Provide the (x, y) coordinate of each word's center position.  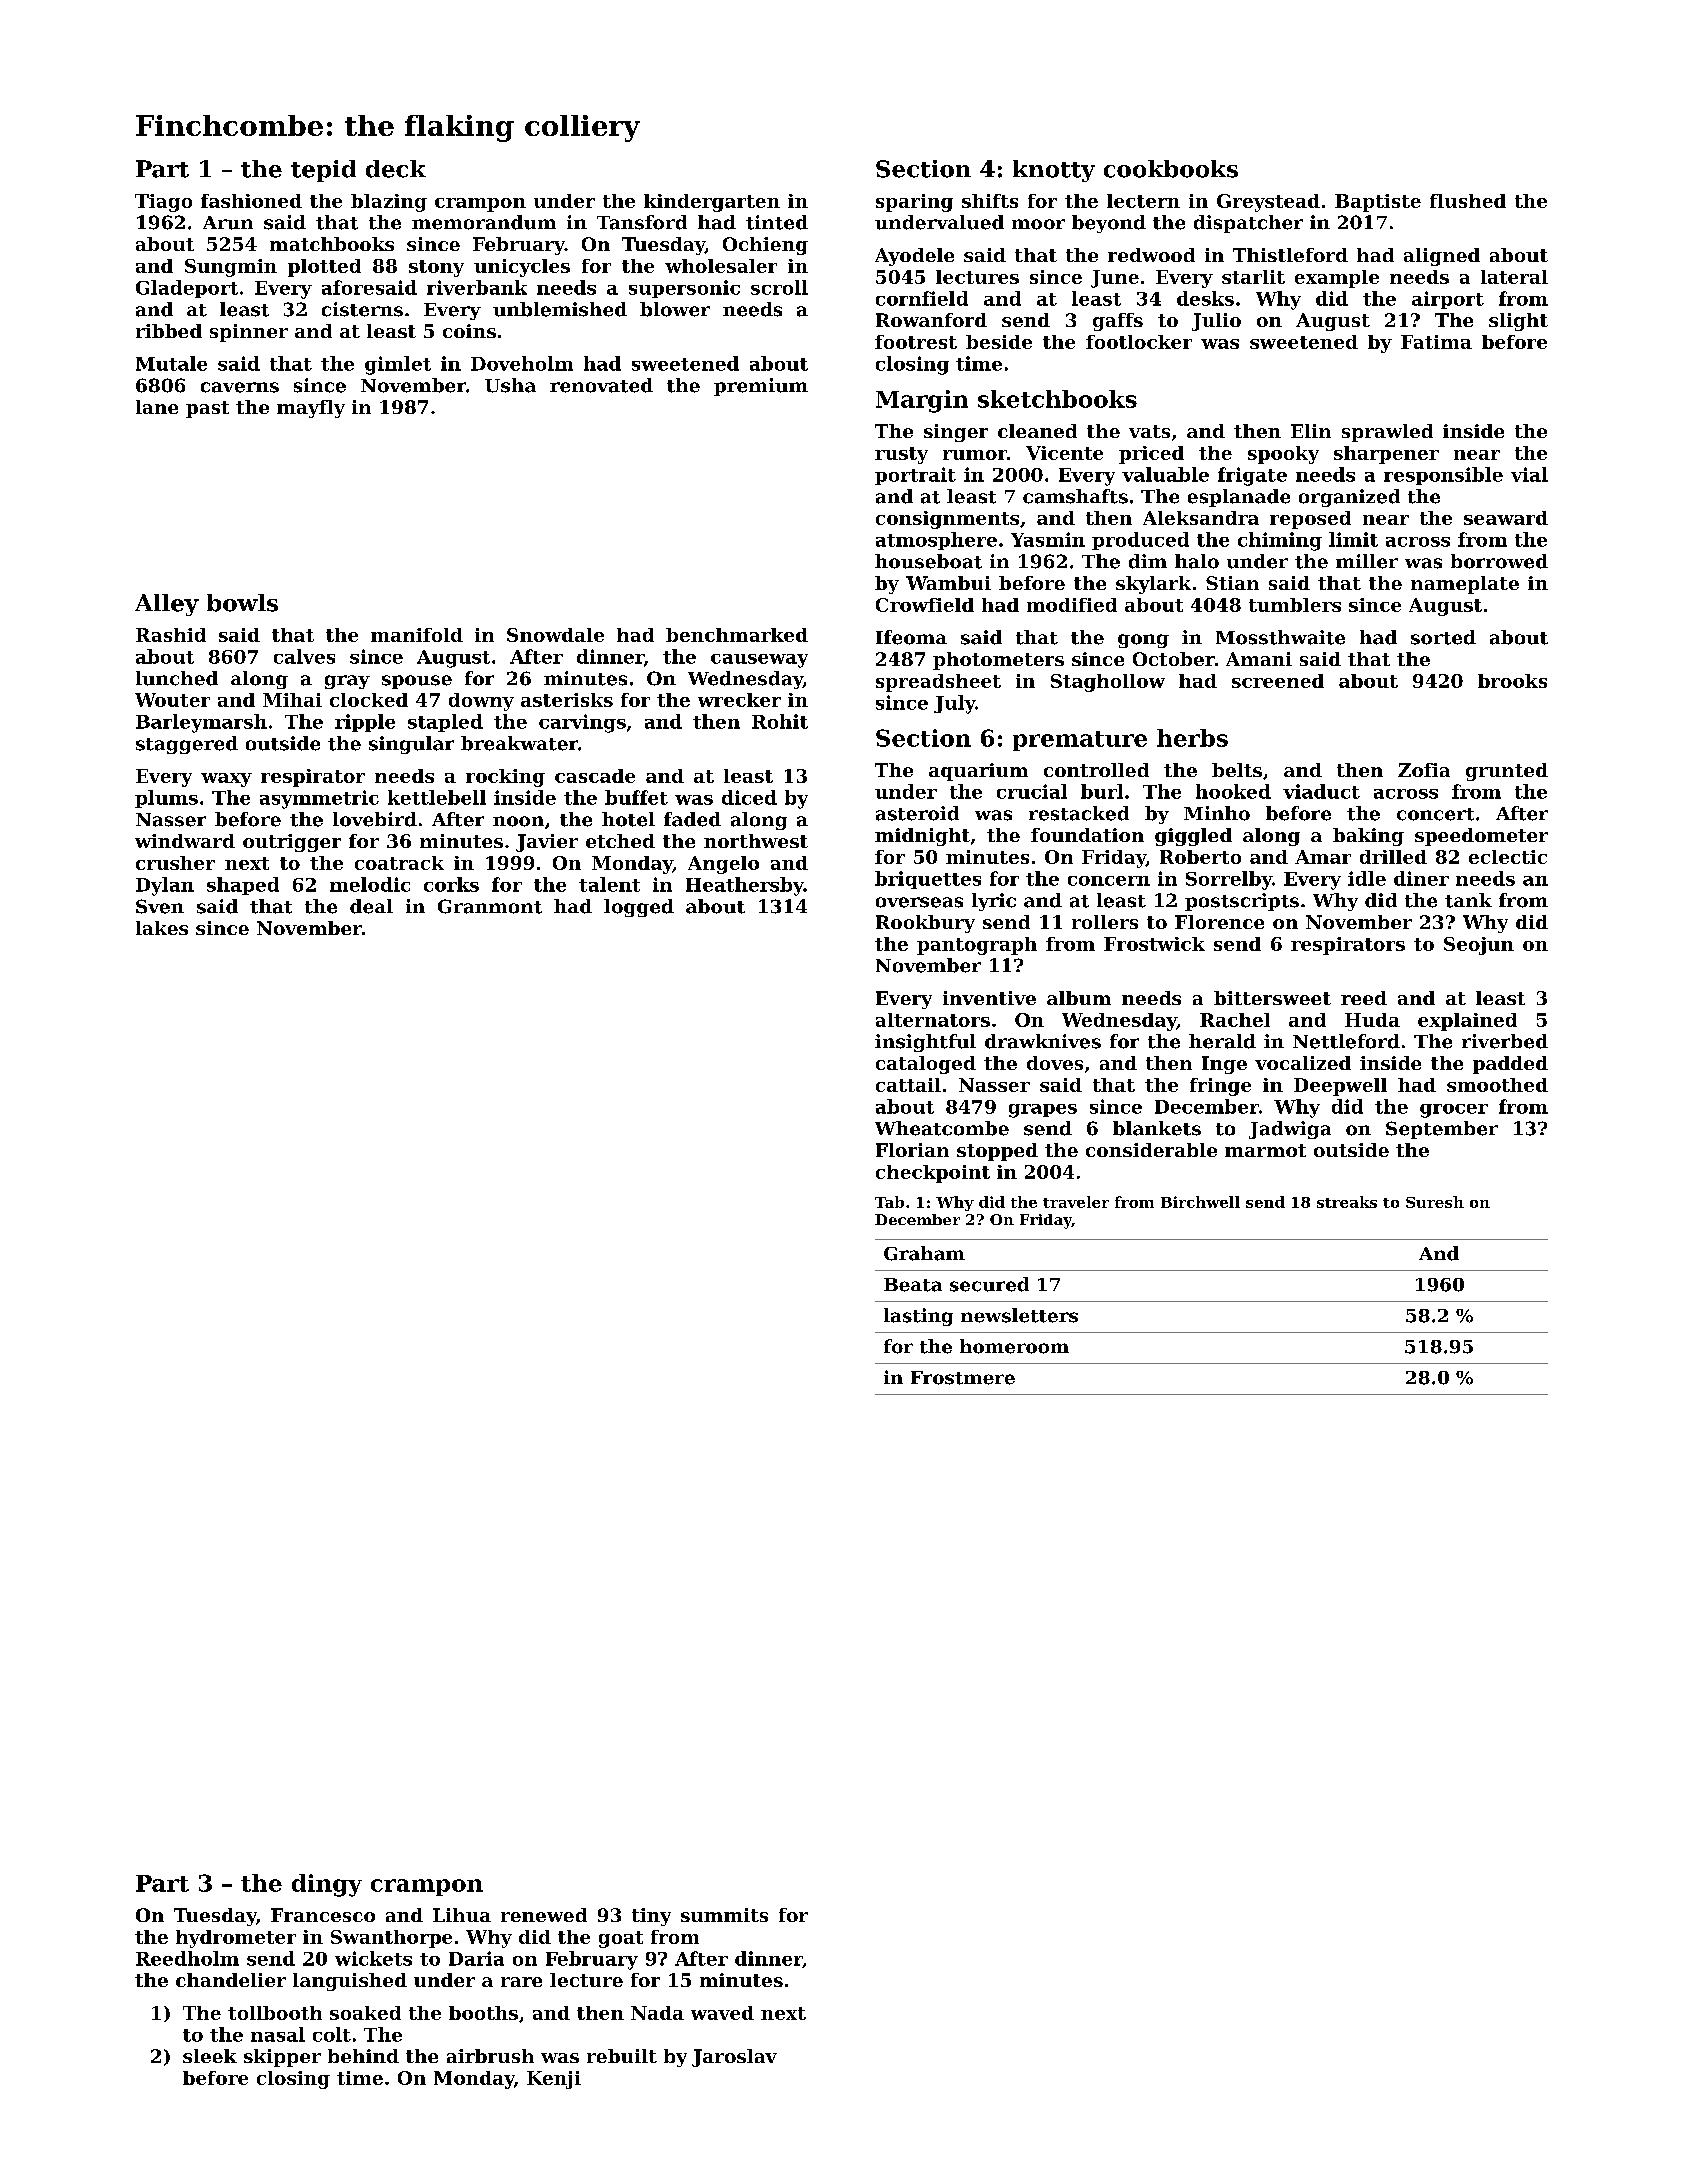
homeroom (1014, 1346)
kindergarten (712, 203)
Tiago (163, 203)
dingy (327, 1885)
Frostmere (963, 1378)
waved (722, 2013)
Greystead (1268, 203)
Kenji (554, 2080)
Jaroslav (734, 2058)
